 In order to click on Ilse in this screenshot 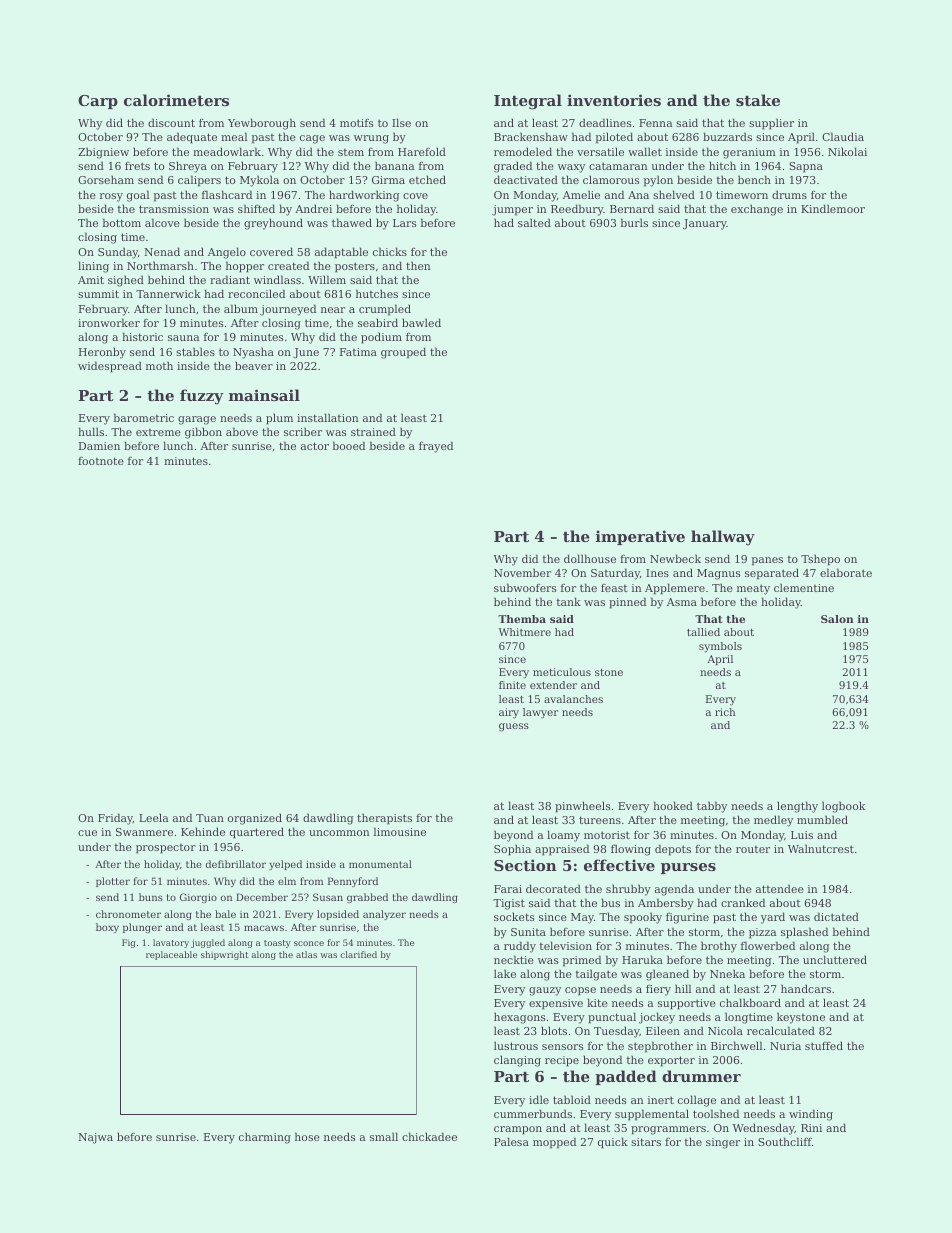, I will do `click(401, 122)`.
